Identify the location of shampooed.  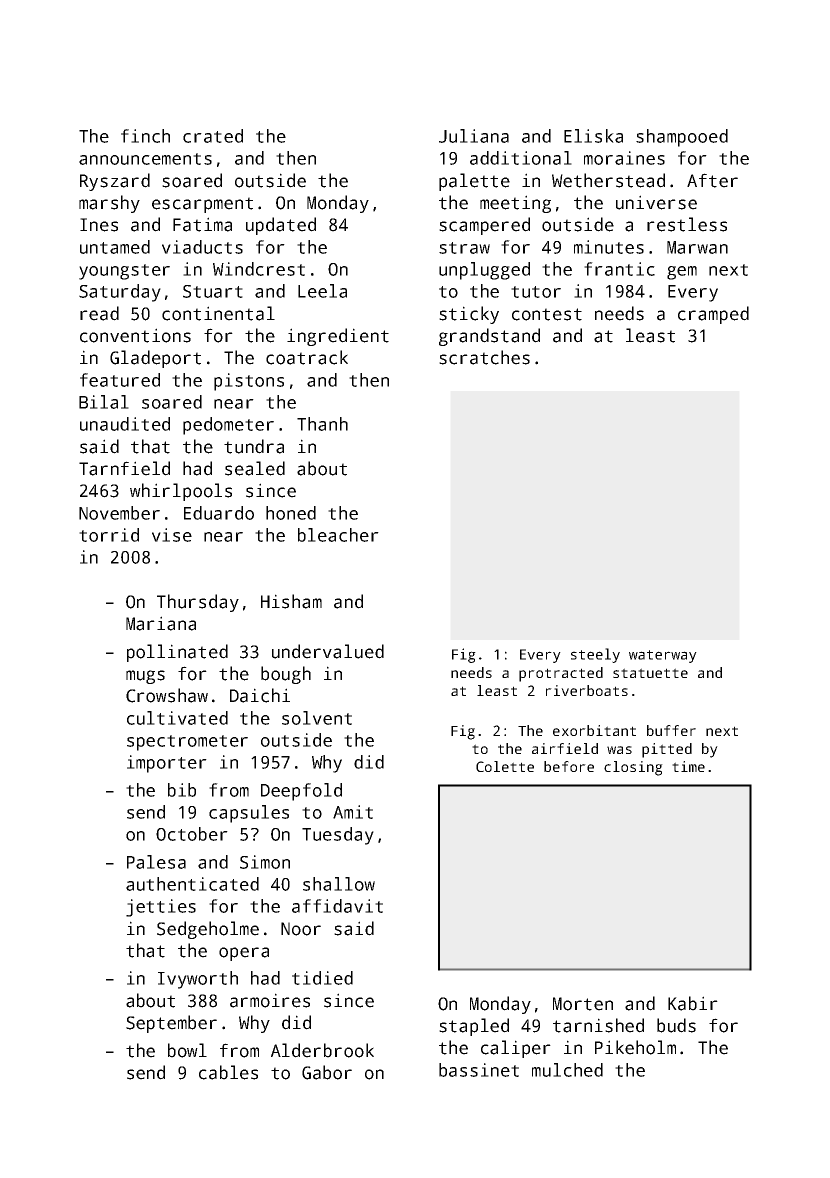
(682, 138).
